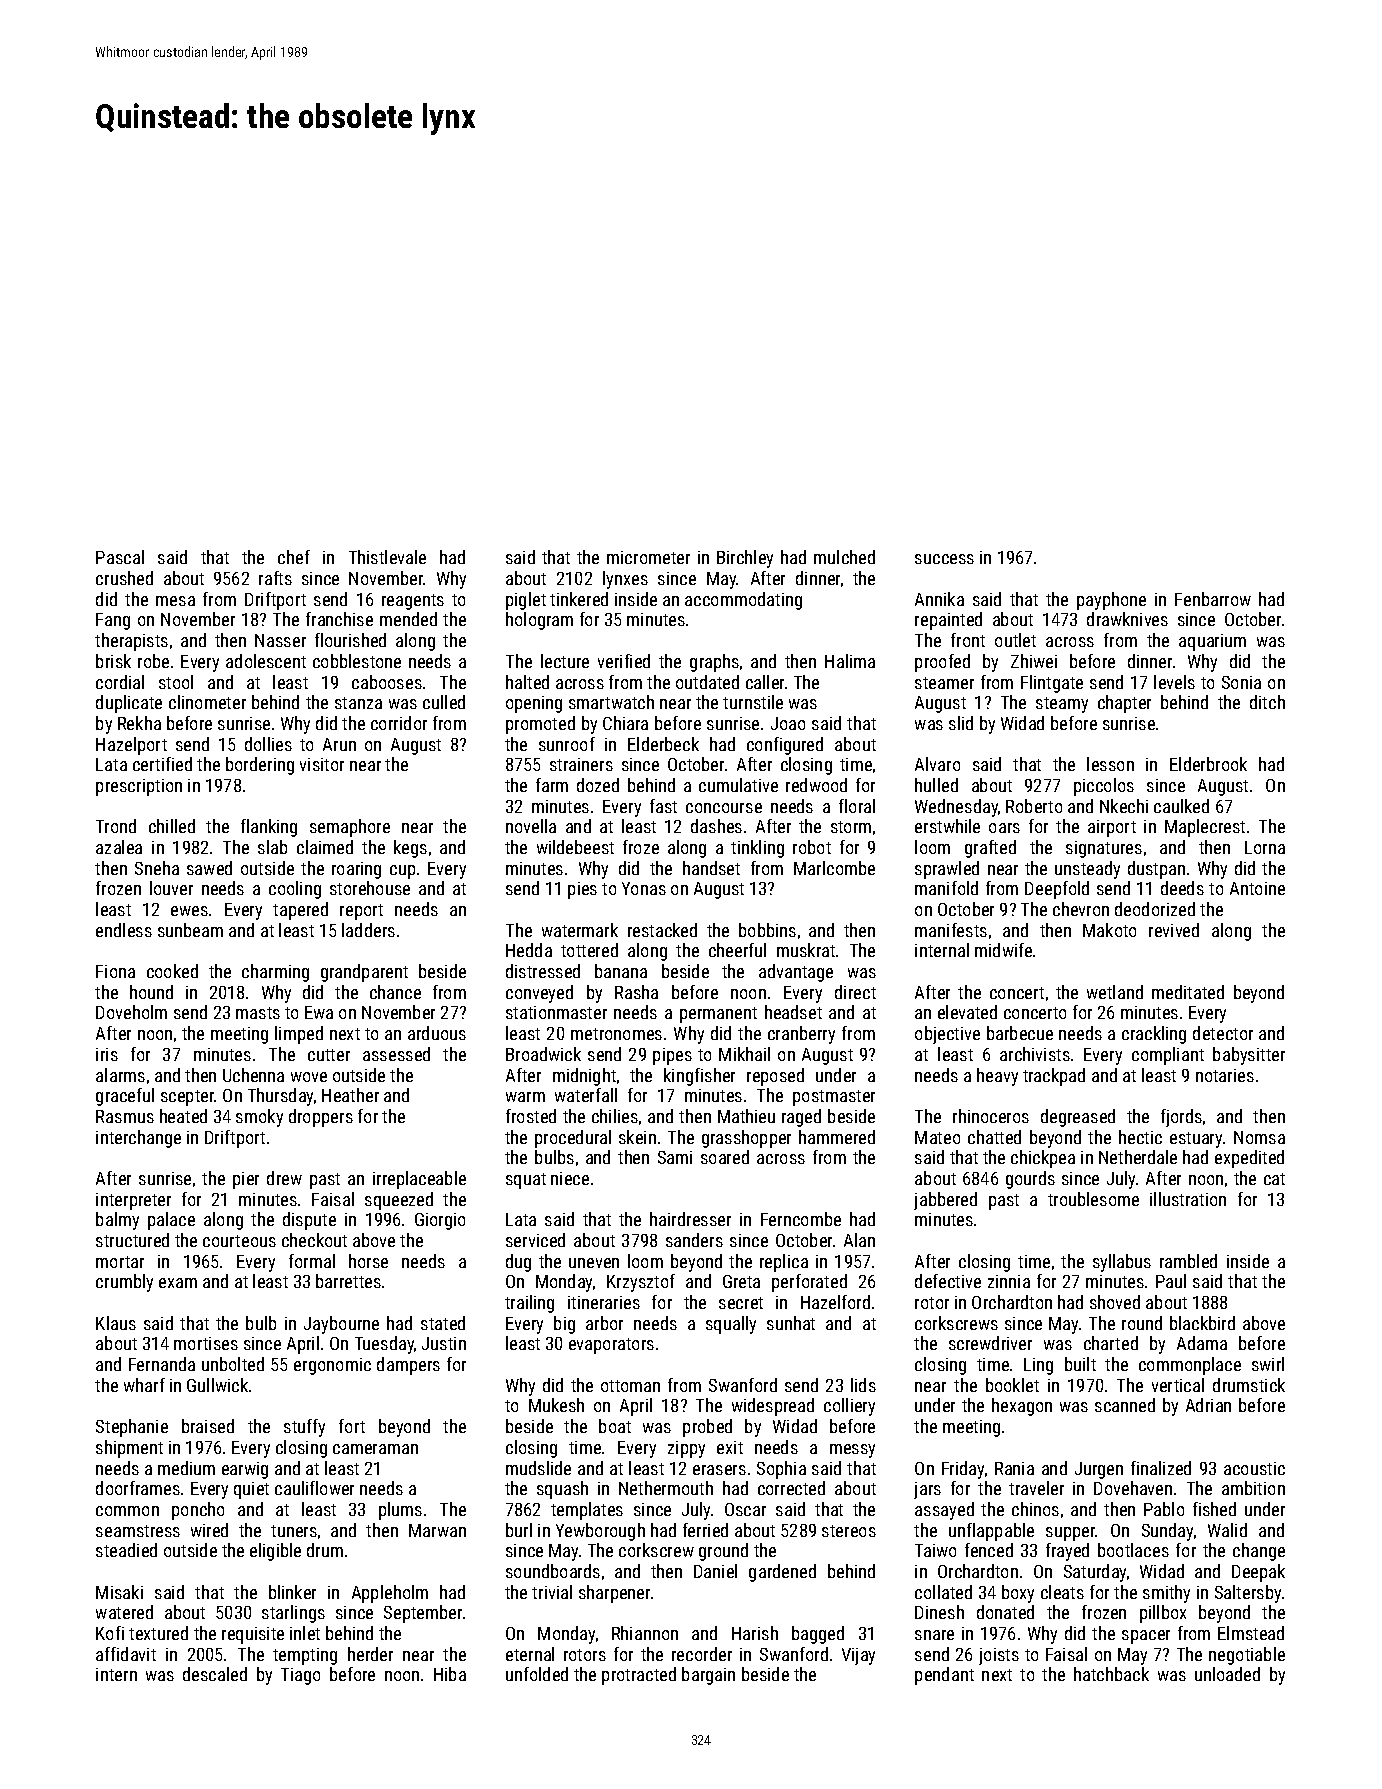  Describe the element at coordinates (537, 1674) in the document. I see `unfolded` at that location.
